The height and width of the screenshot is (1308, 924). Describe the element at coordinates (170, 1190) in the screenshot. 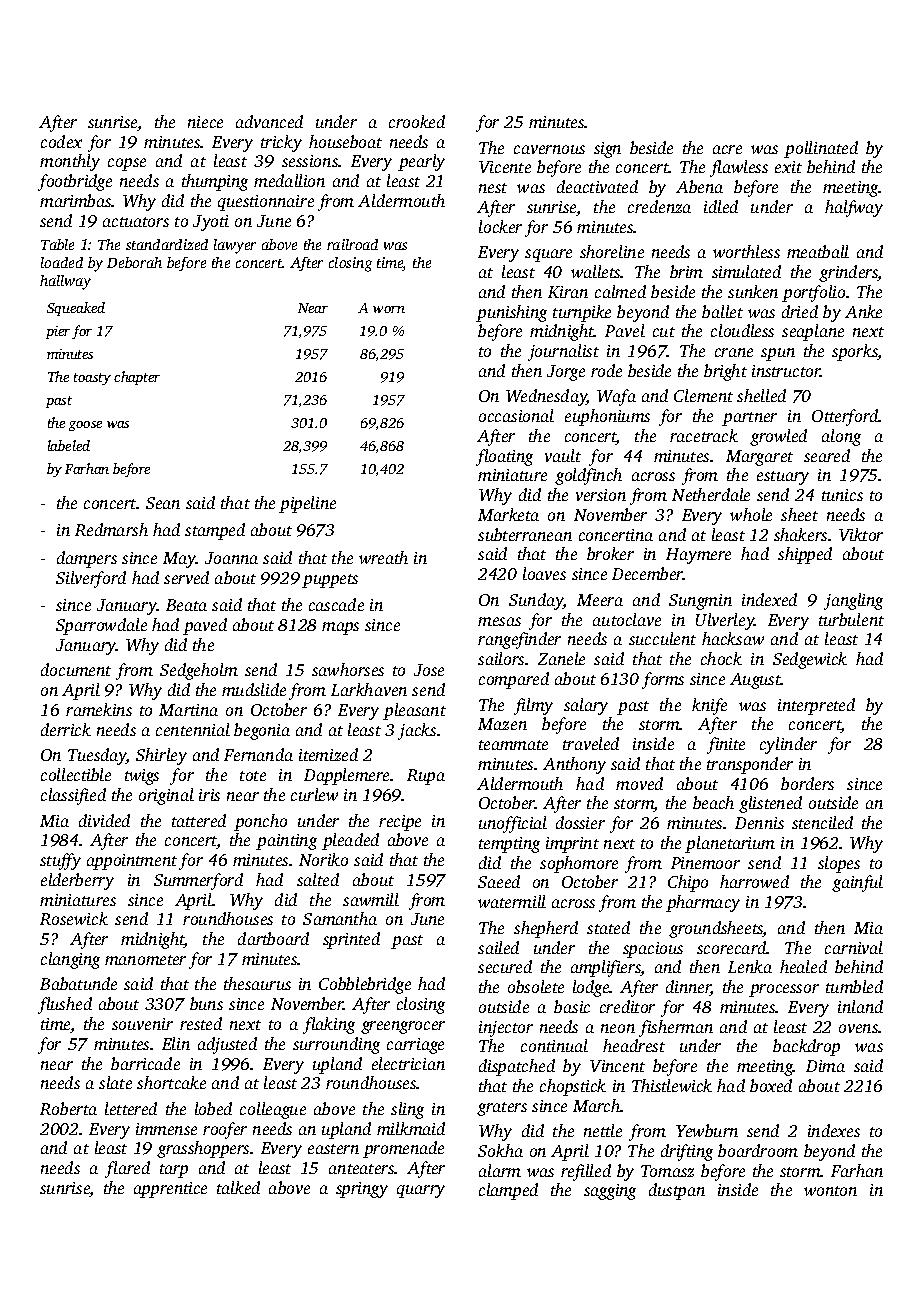

I see `apprentice` at that location.
